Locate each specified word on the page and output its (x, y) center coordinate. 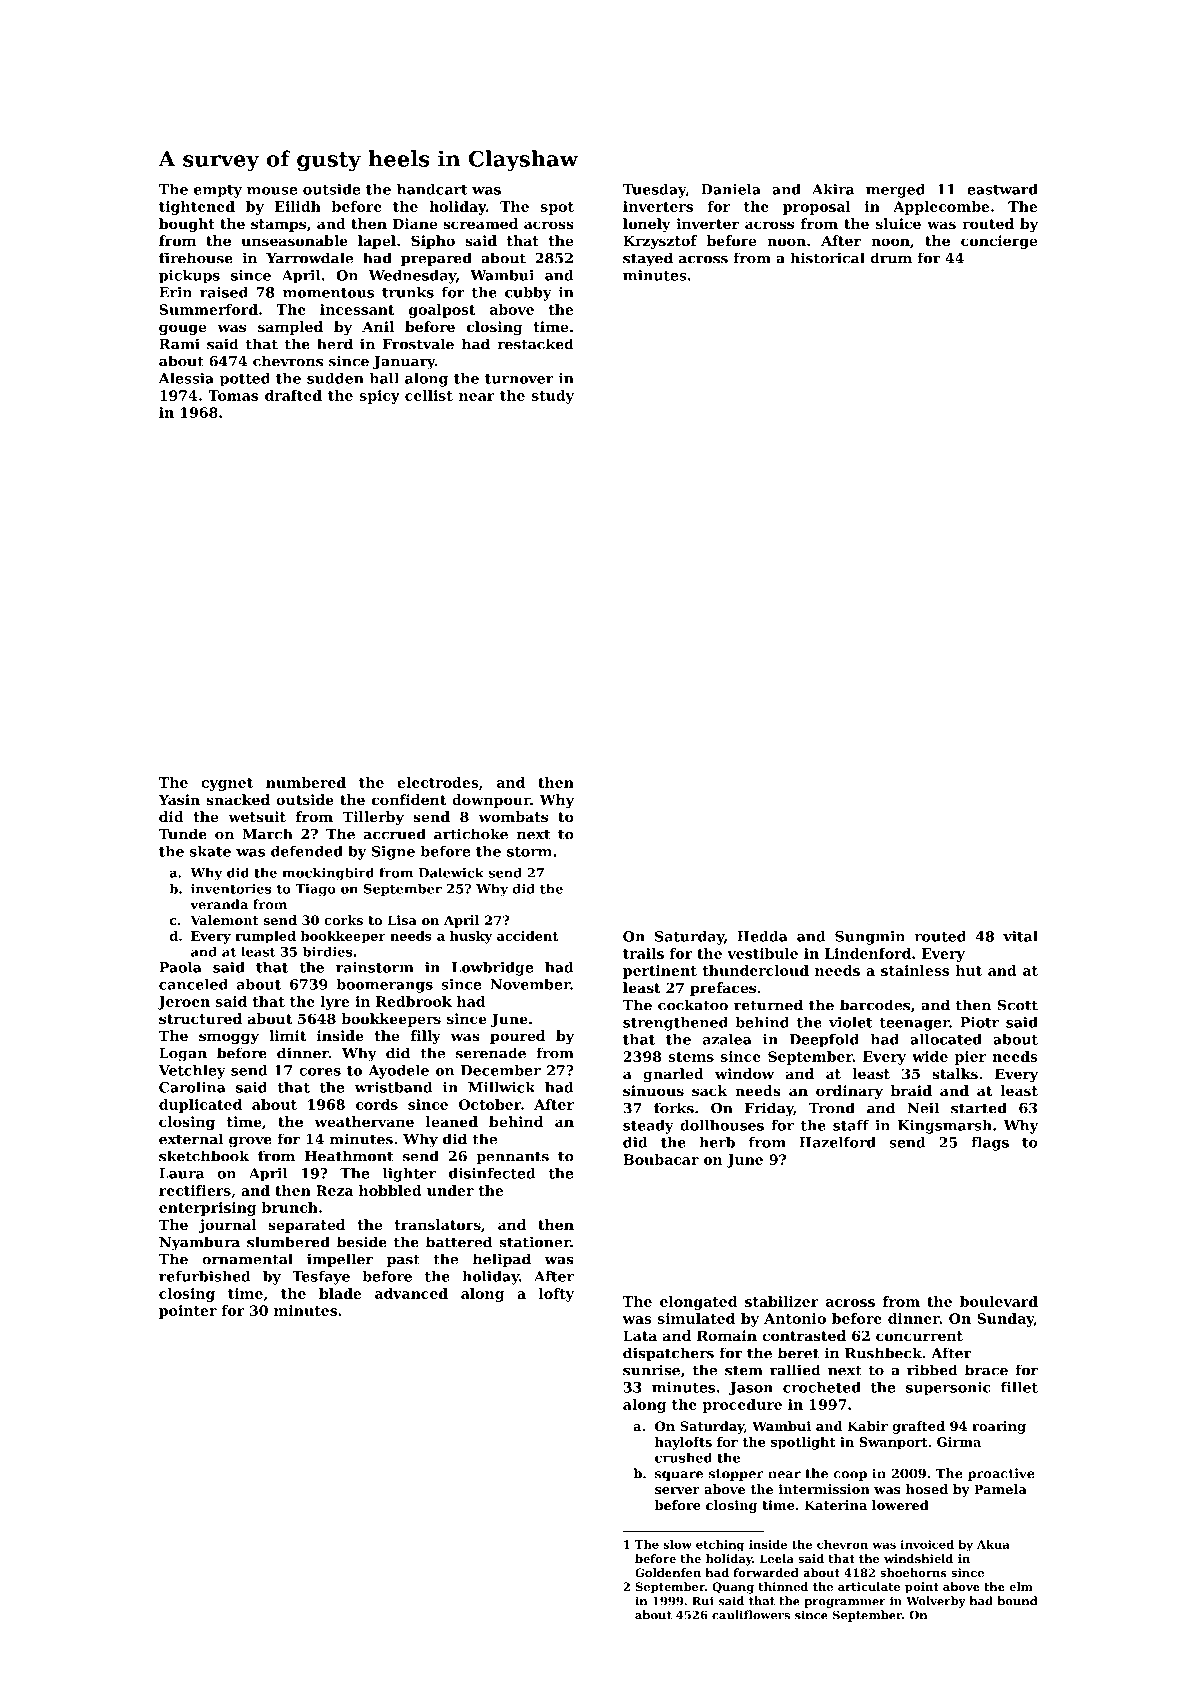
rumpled (265, 937)
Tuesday (654, 191)
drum (891, 258)
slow (678, 1544)
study (553, 397)
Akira (833, 189)
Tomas (233, 395)
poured (517, 1037)
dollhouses (722, 1125)
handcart (432, 189)
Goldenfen (668, 1572)
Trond (832, 1108)
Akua (993, 1544)
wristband (393, 1087)
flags (990, 1144)
